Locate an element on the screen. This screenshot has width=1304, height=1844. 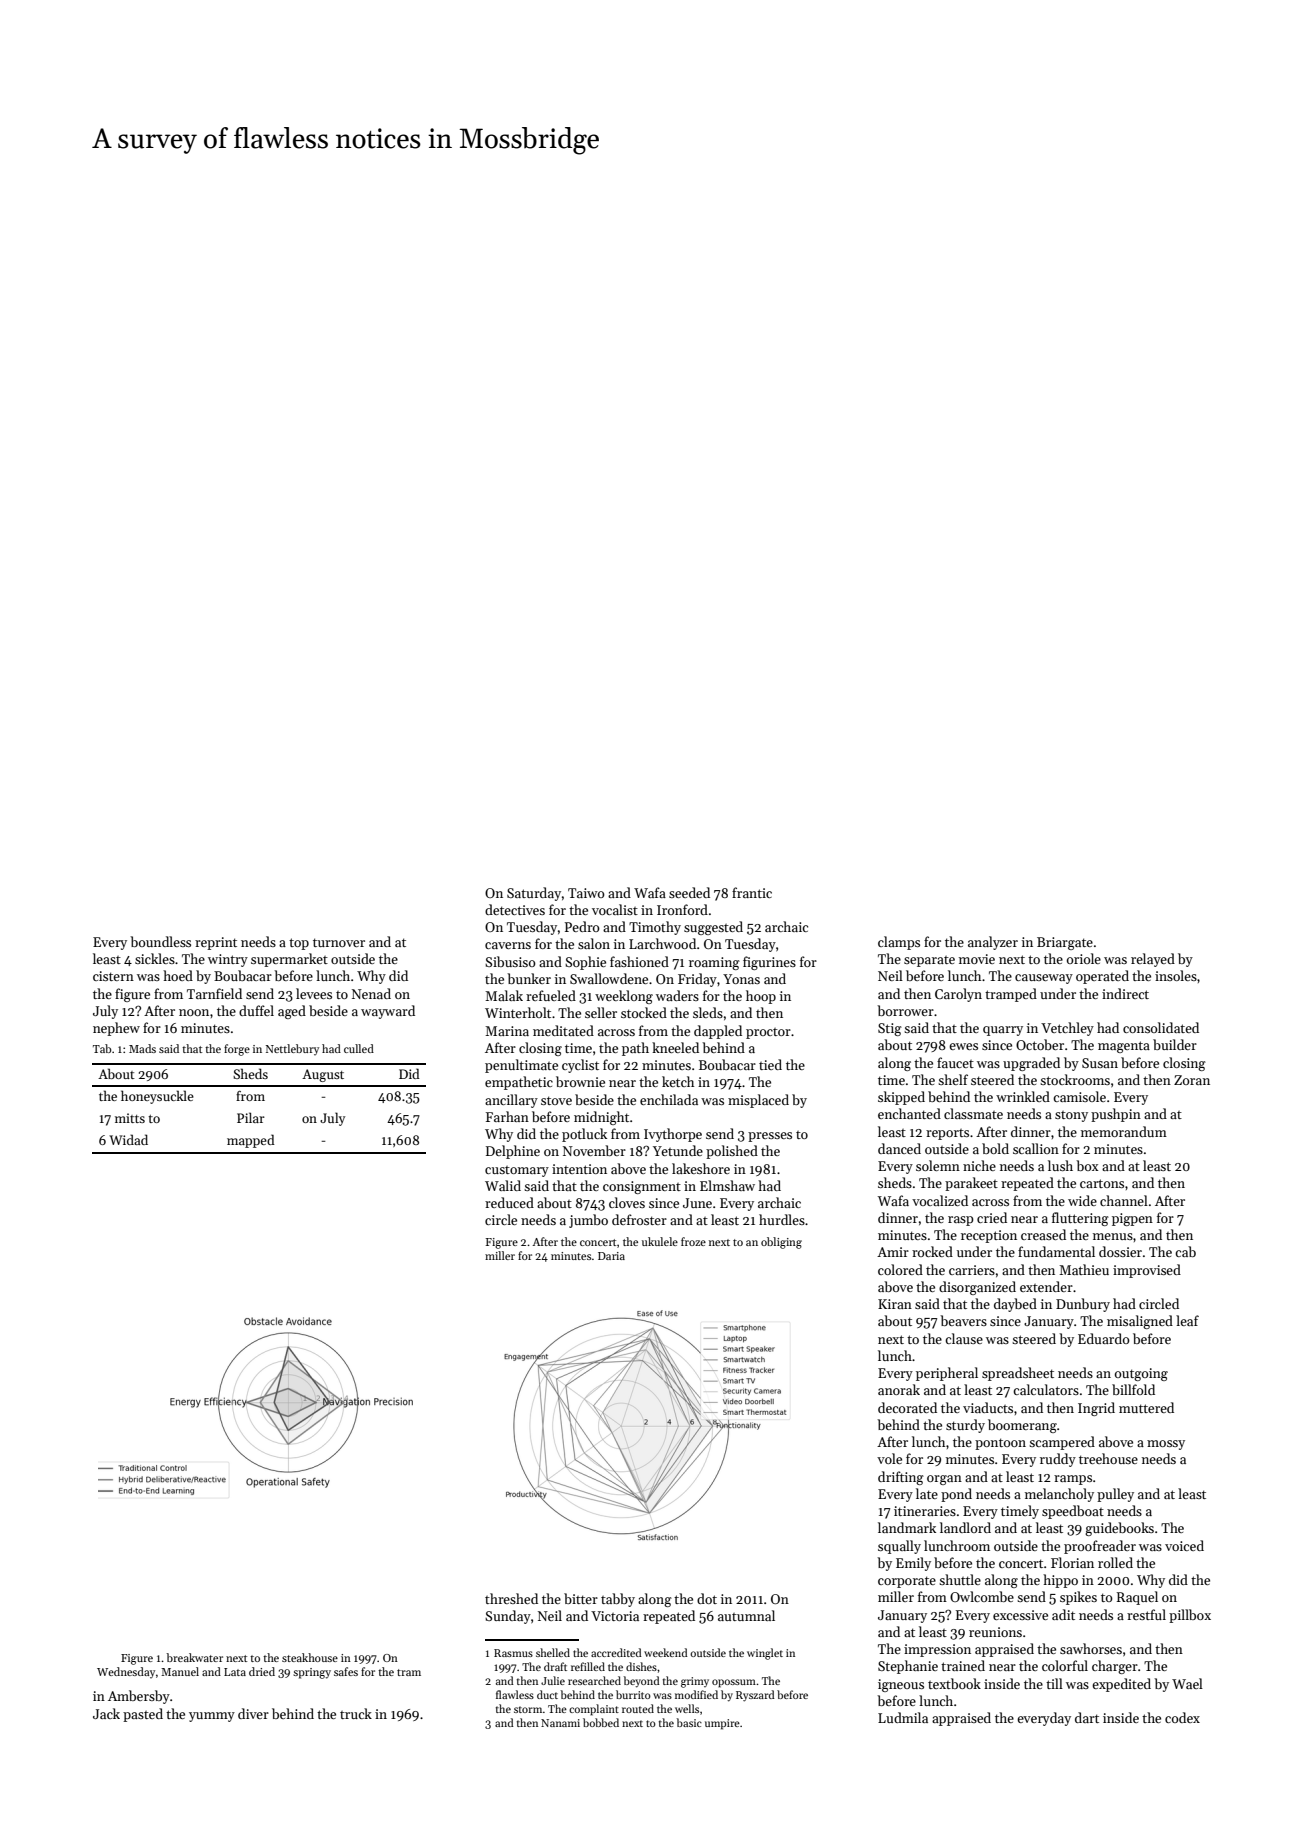
breakwater is located at coordinates (194, 1657).
